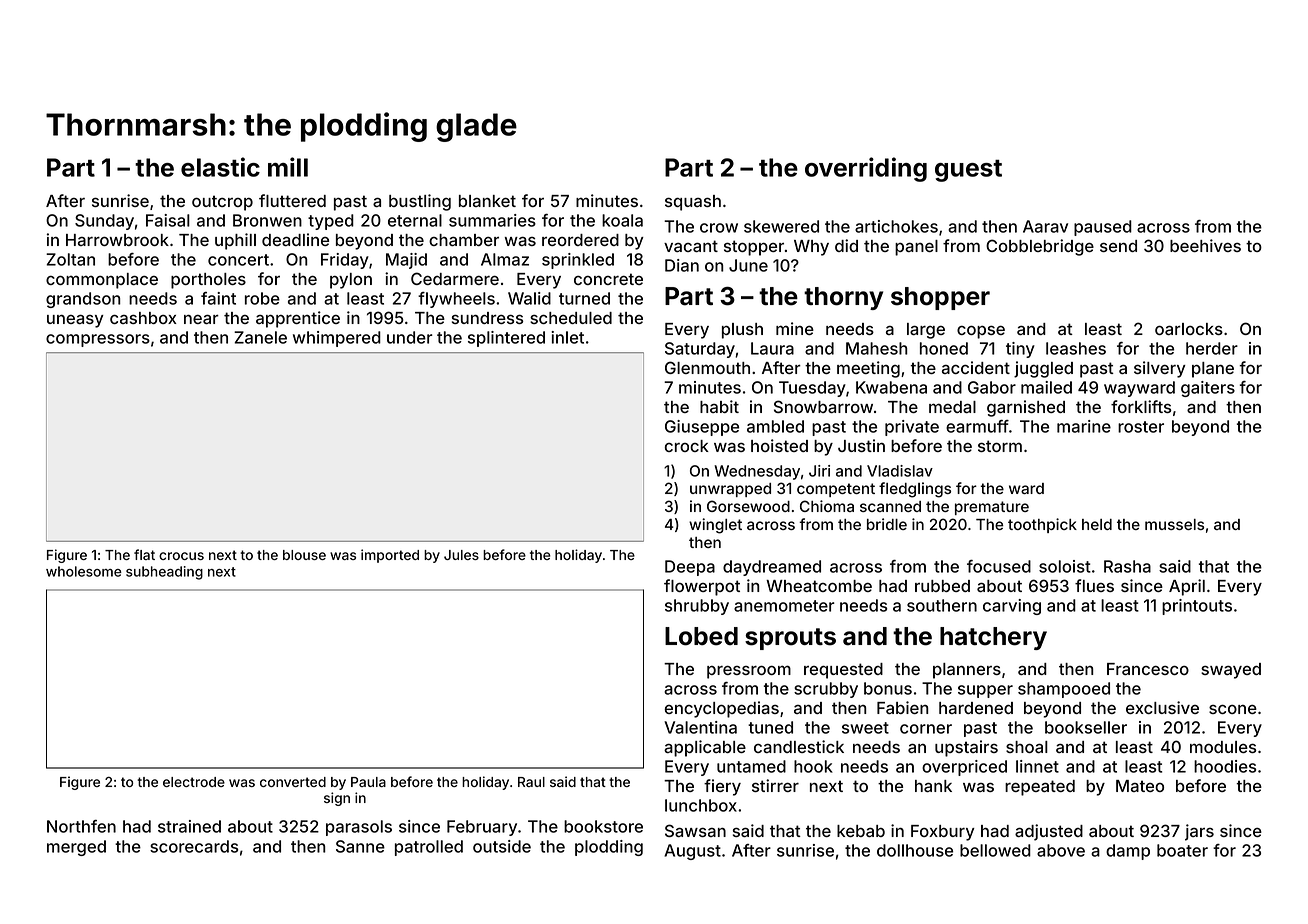 The width and height of the image is (1308, 924). Describe the element at coordinates (968, 171) in the image. I see `guest` at that location.
